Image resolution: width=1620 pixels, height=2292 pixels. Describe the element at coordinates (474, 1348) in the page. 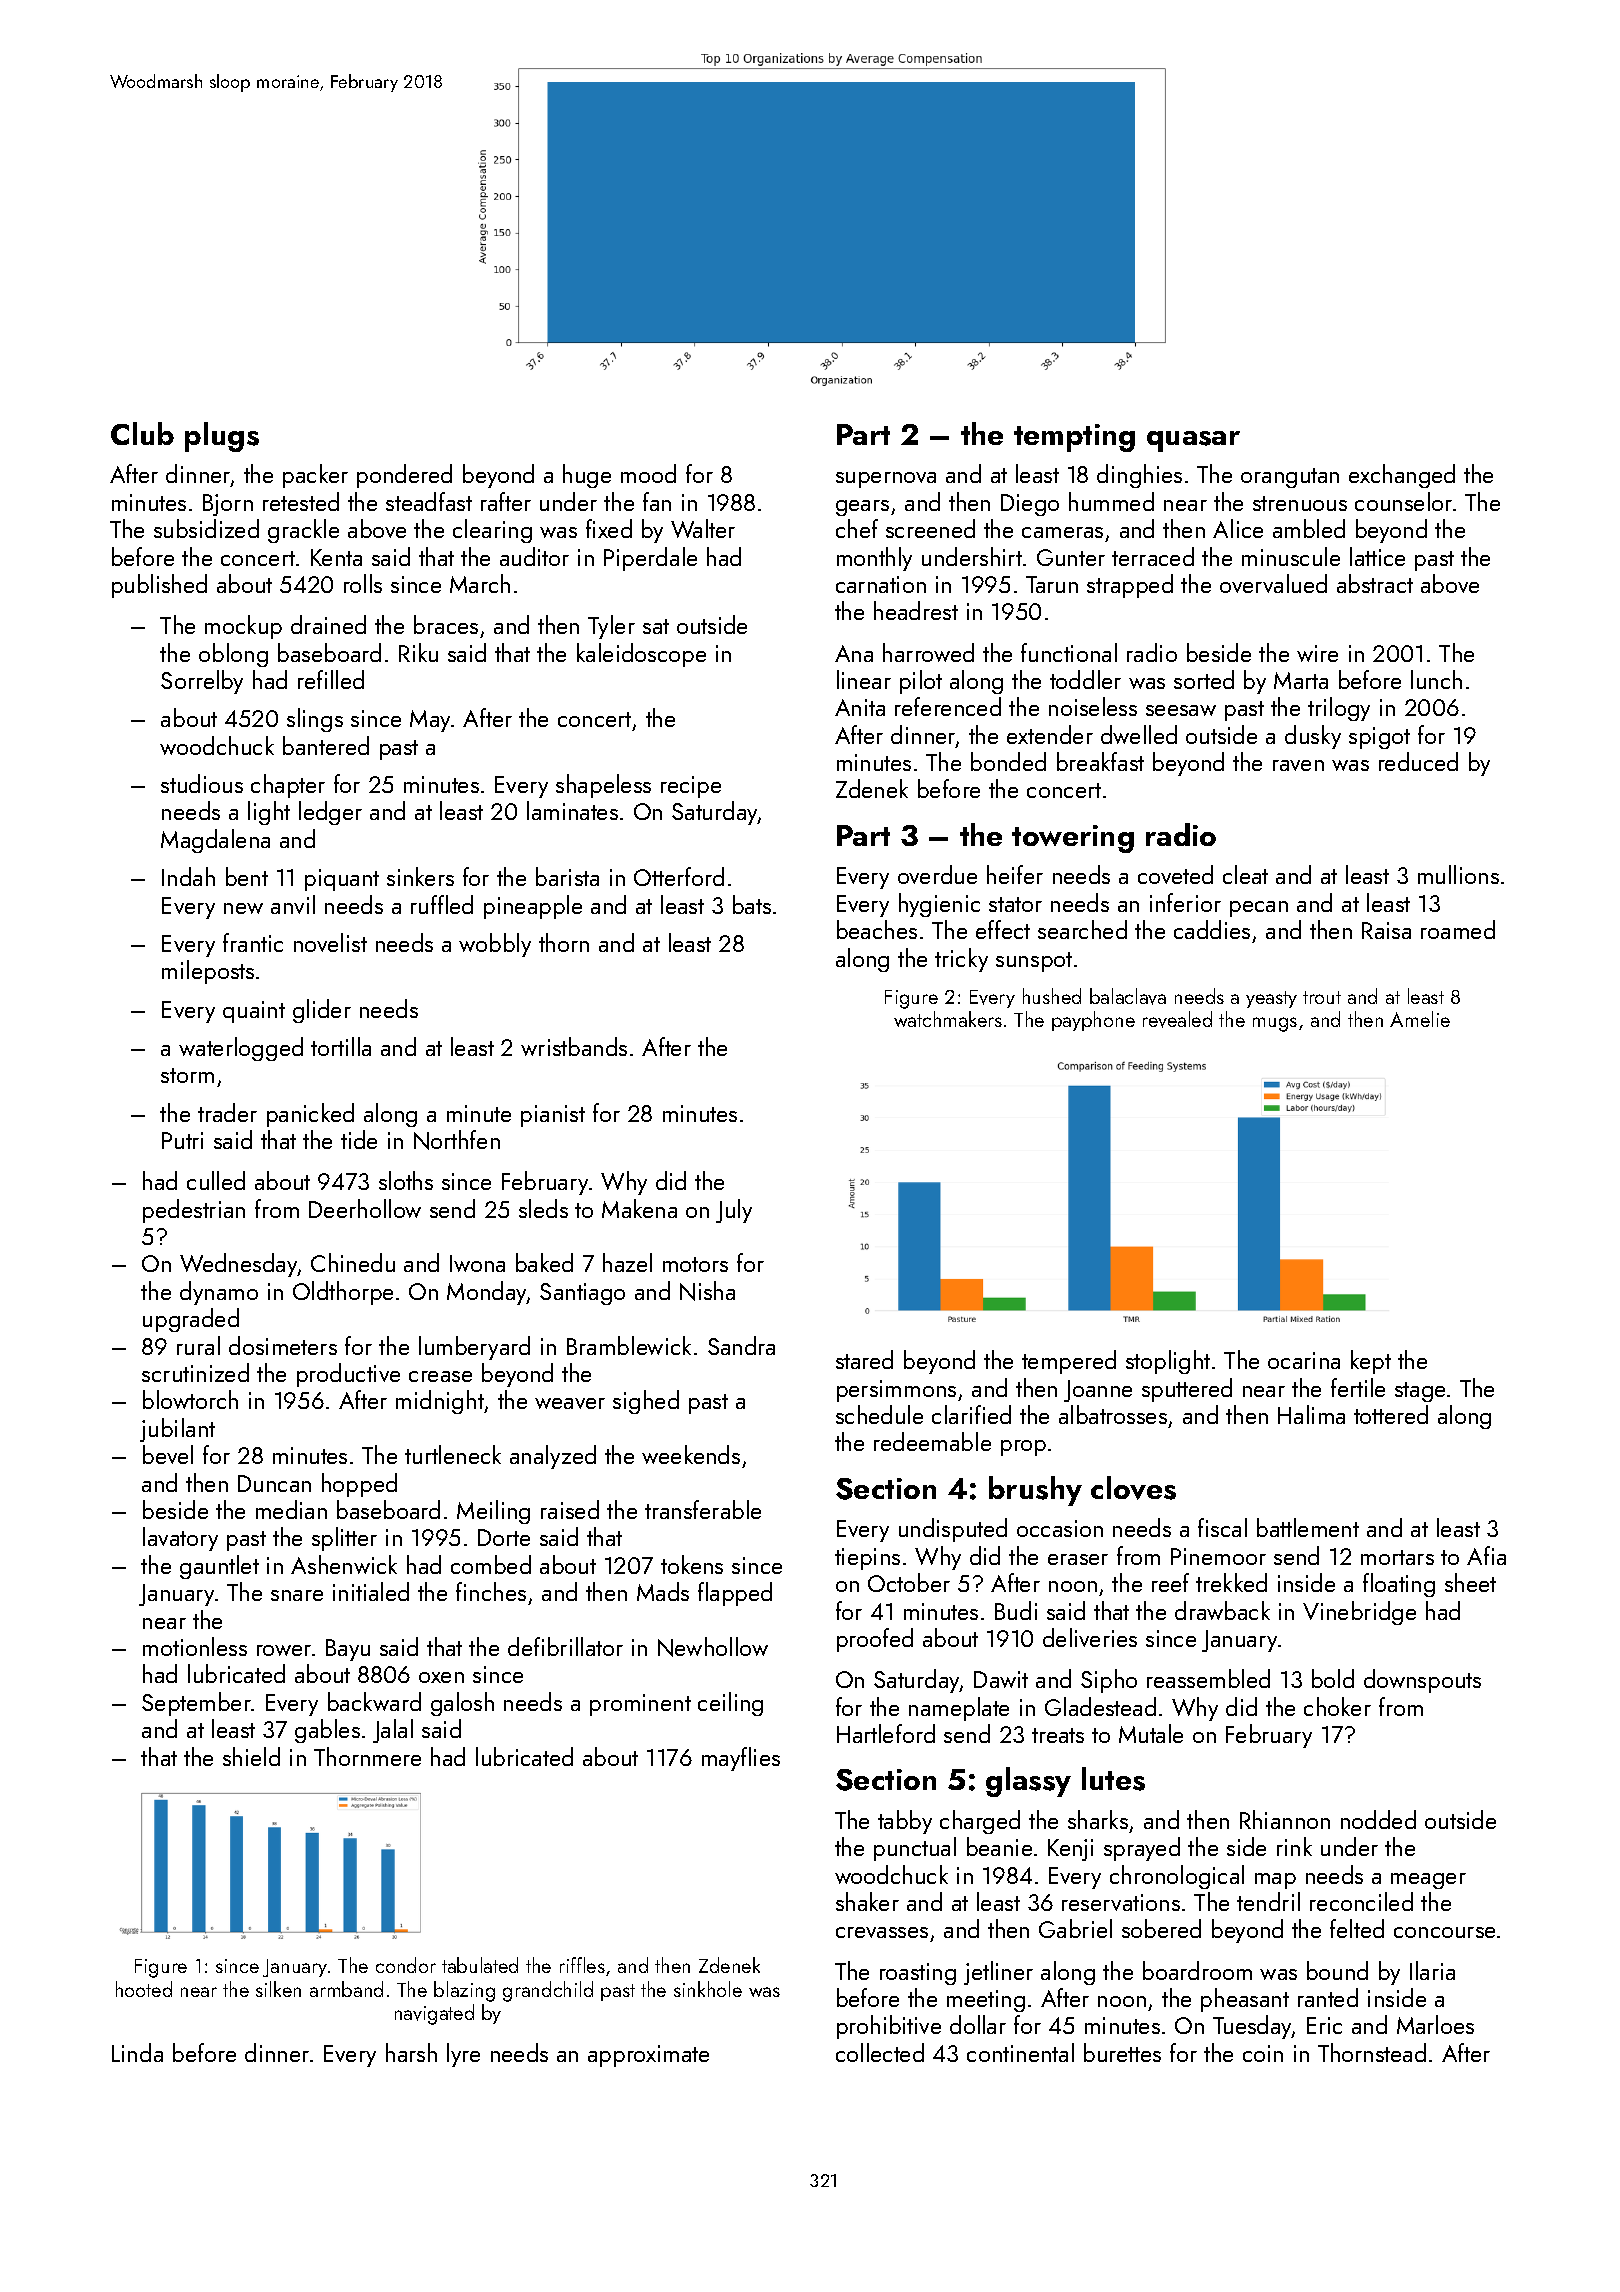

I see `lumberyard` at that location.
